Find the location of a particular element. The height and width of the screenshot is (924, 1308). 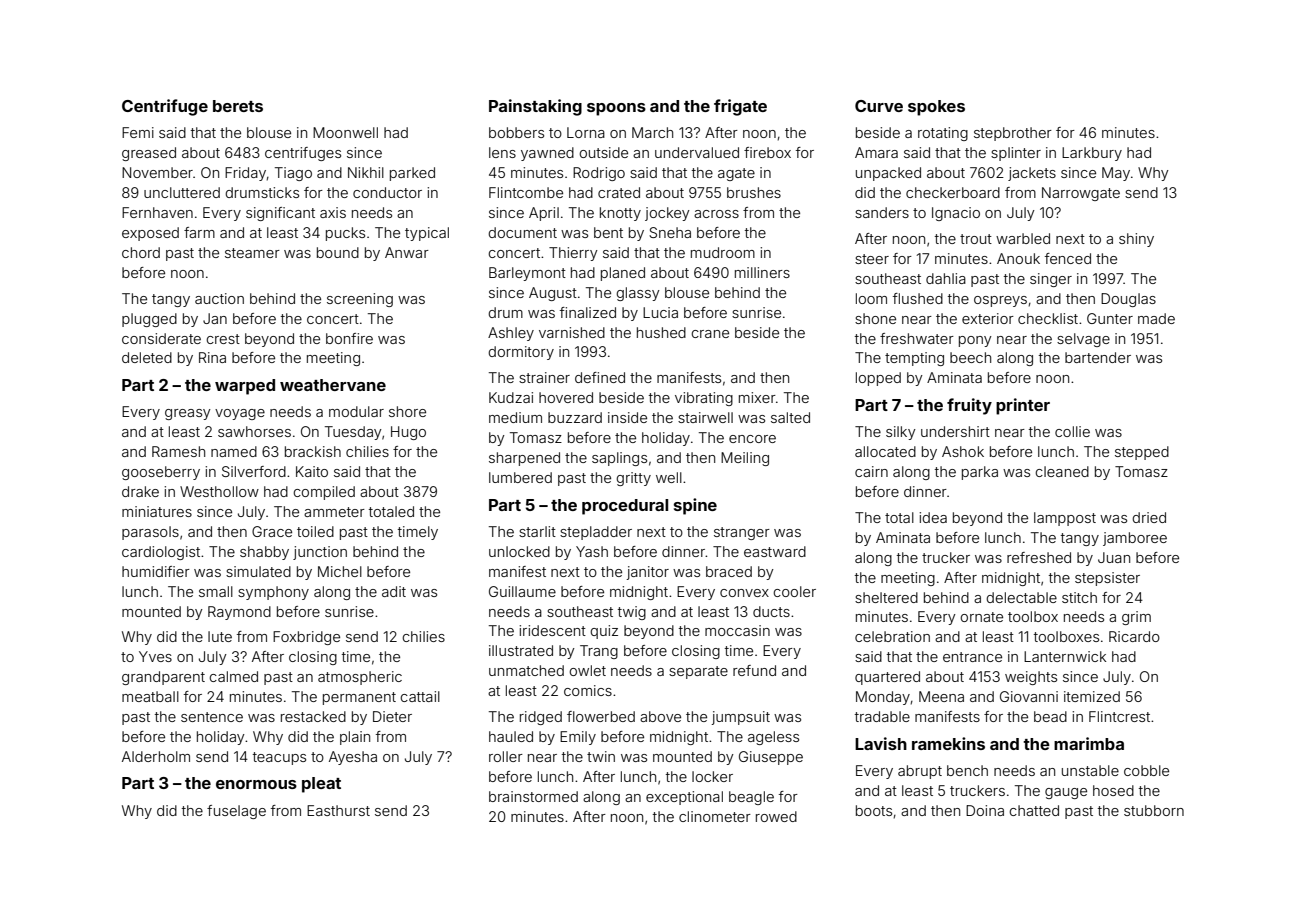

Larkbury is located at coordinates (1092, 154).
